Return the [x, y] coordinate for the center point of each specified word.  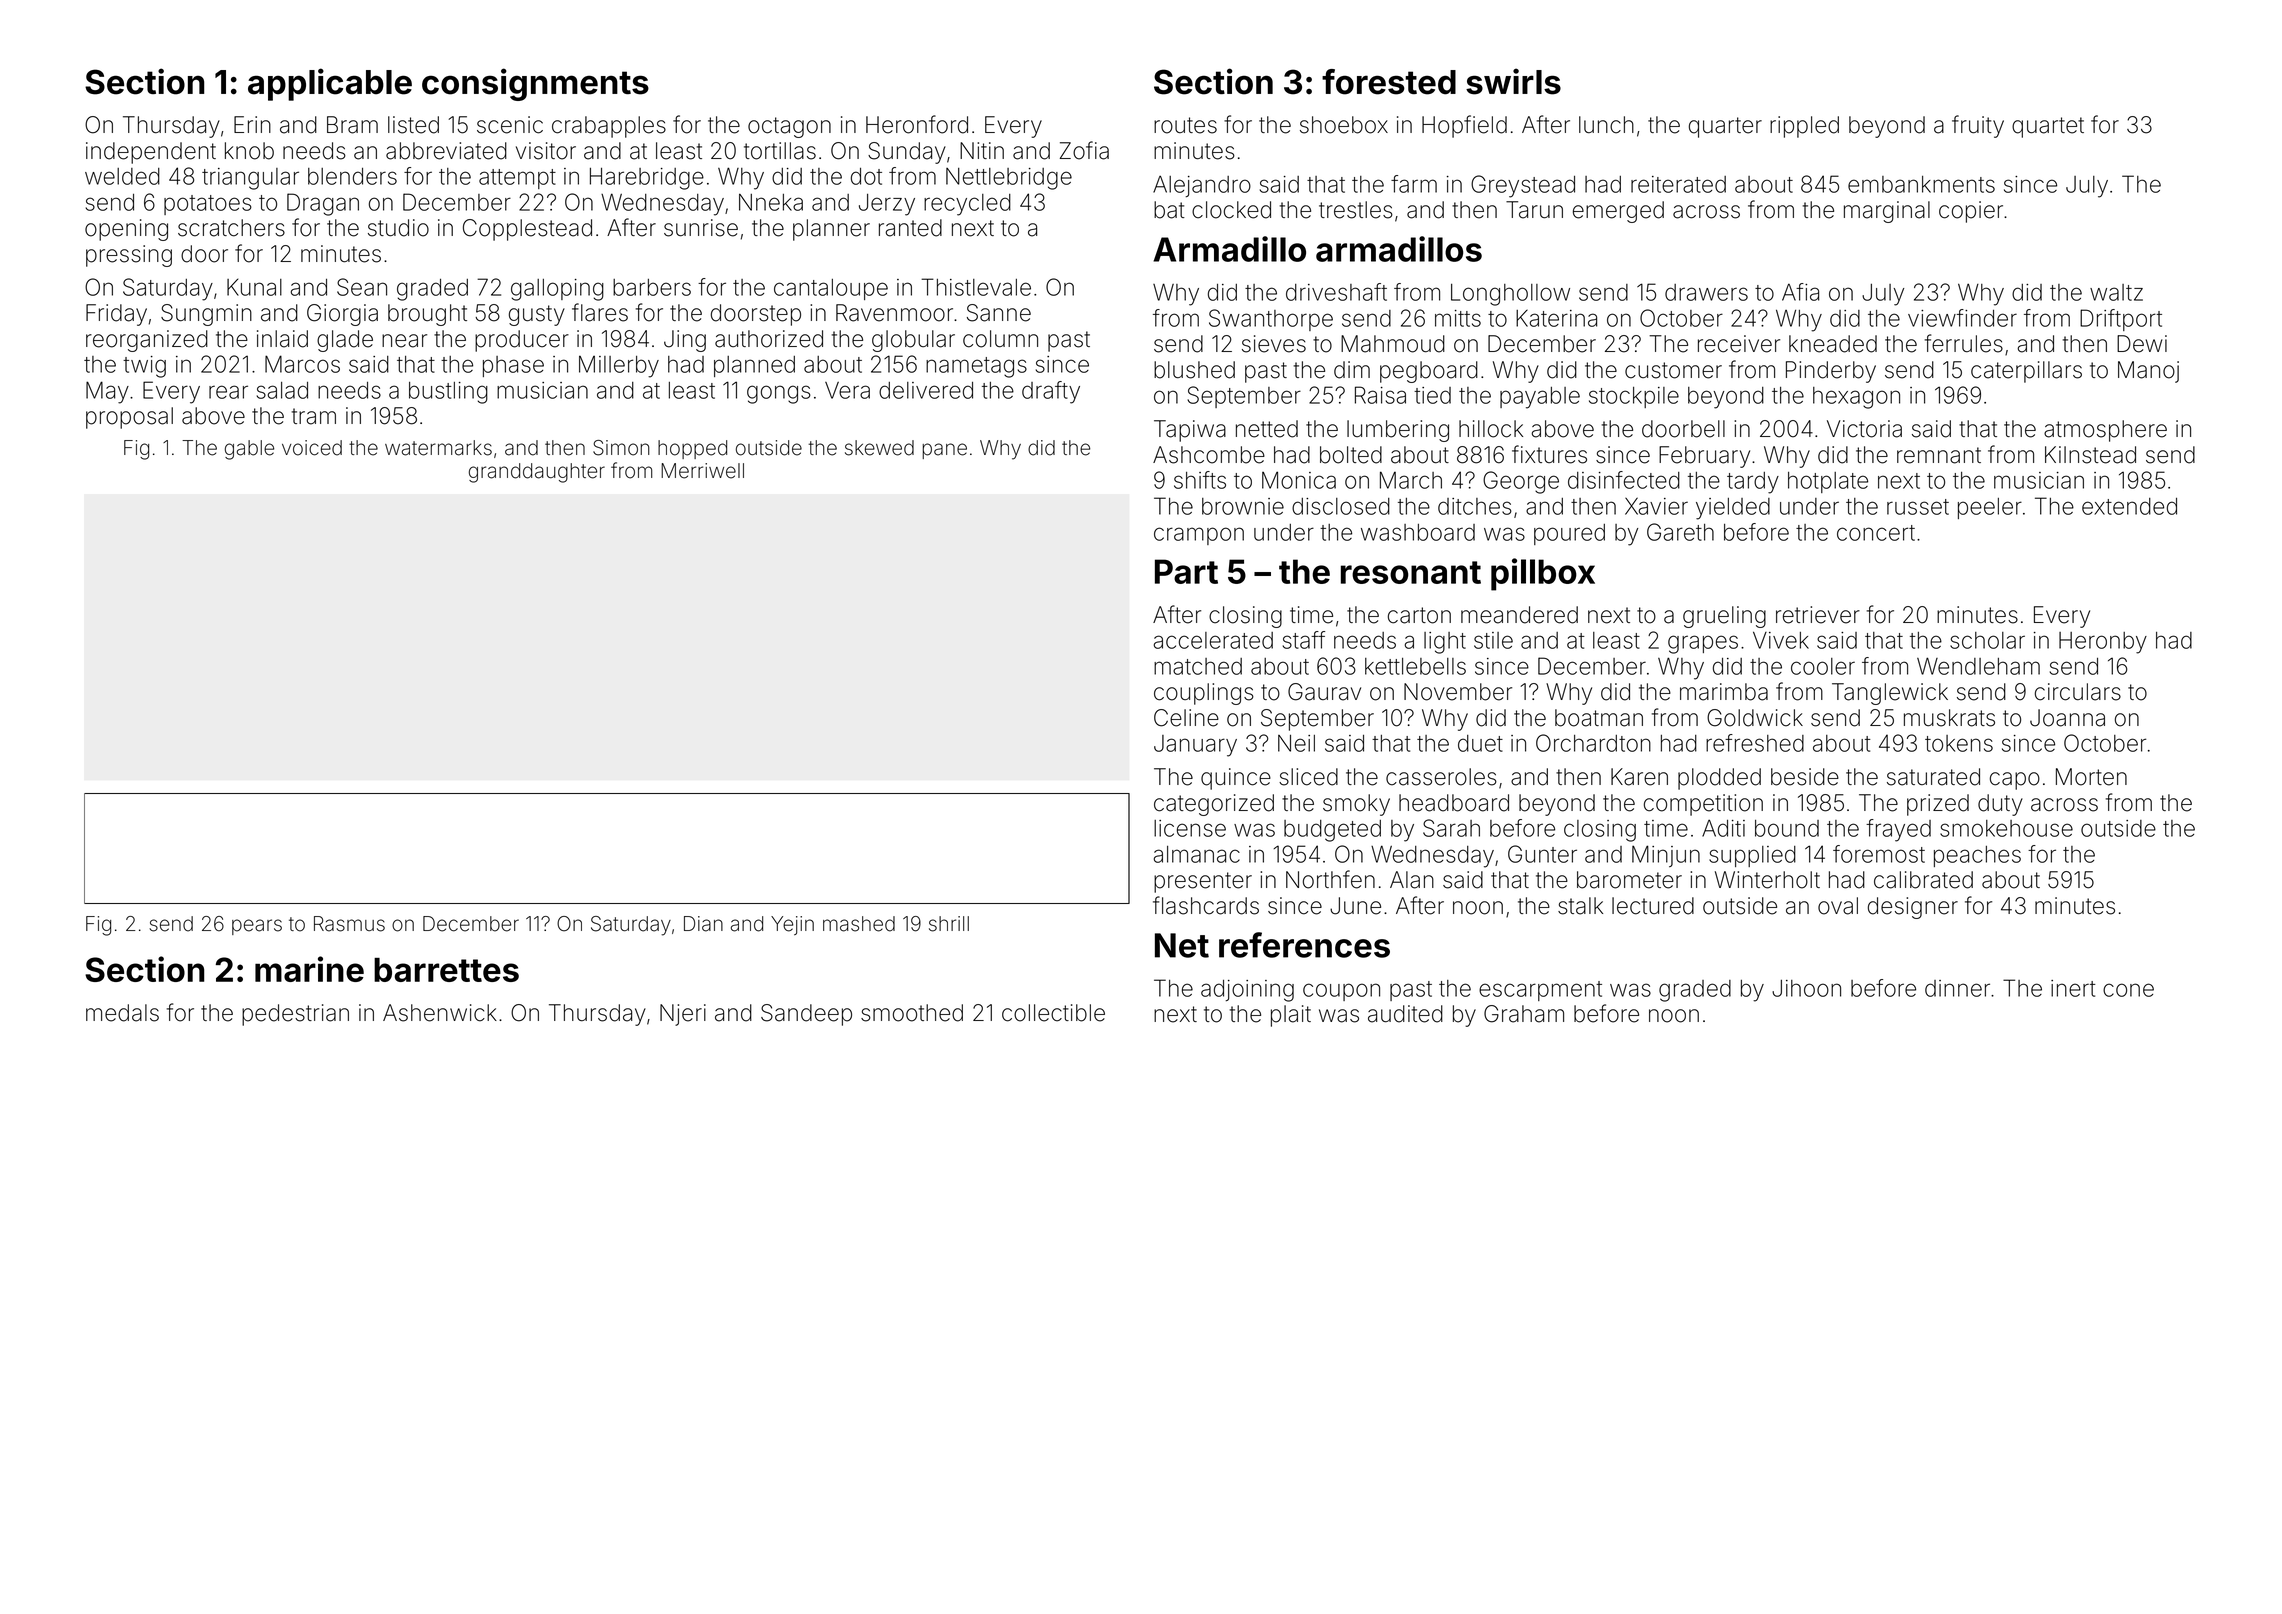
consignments [535, 84]
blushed [1194, 370]
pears [257, 927]
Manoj [2148, 372]
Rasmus [349, 924]
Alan [1412, 880]
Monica [1299, 480]
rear [228, 392]
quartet [2048, 127]
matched [1198, 666]
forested [1389, 82]
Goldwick [1755, 718]
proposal [129, 418]
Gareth [1680, 532]
